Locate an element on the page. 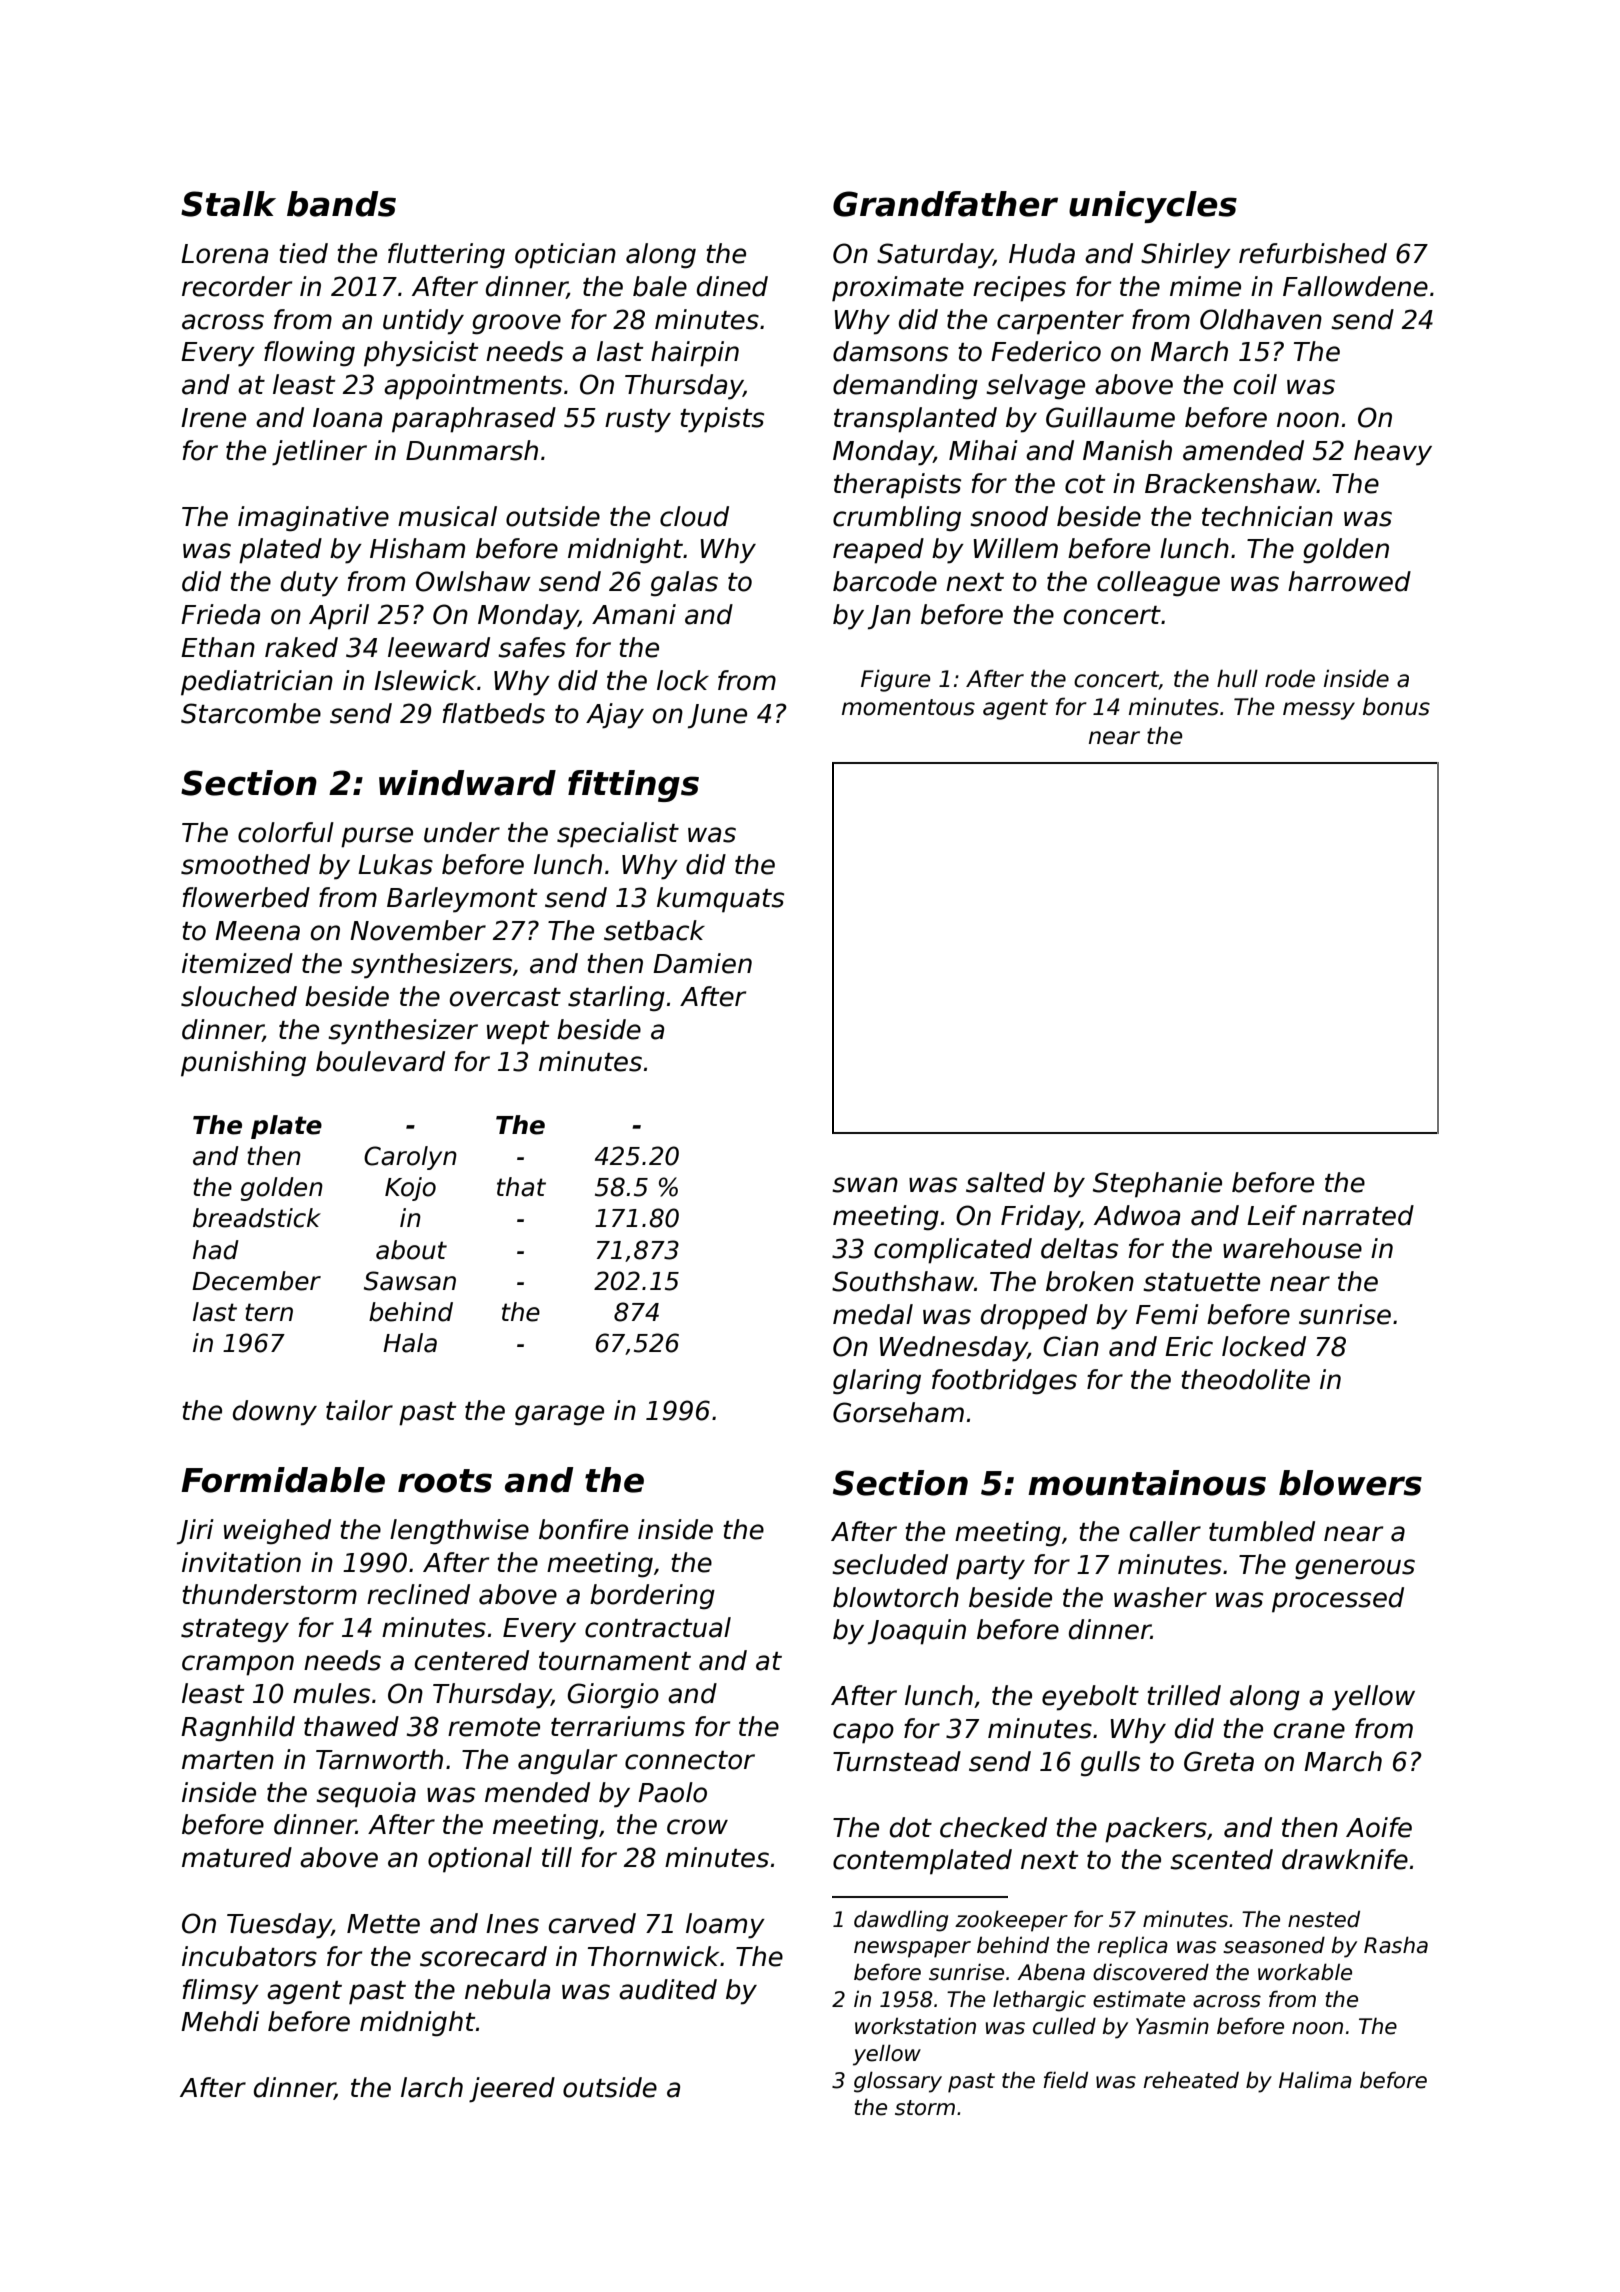  optional is located at coordinates (480, 1860).
